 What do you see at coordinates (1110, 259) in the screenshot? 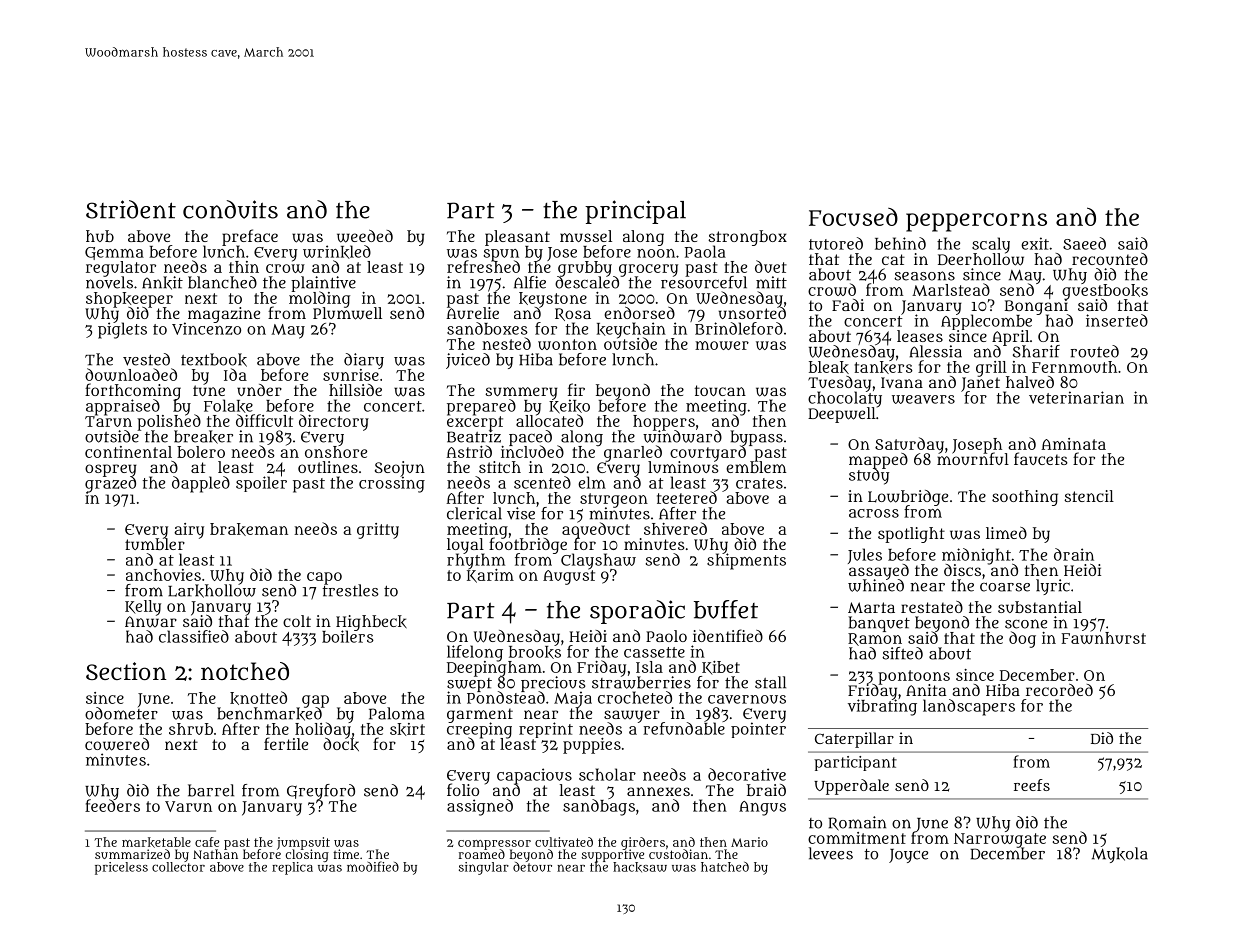
I see `recounted` at bounding box center [1110, 259].
